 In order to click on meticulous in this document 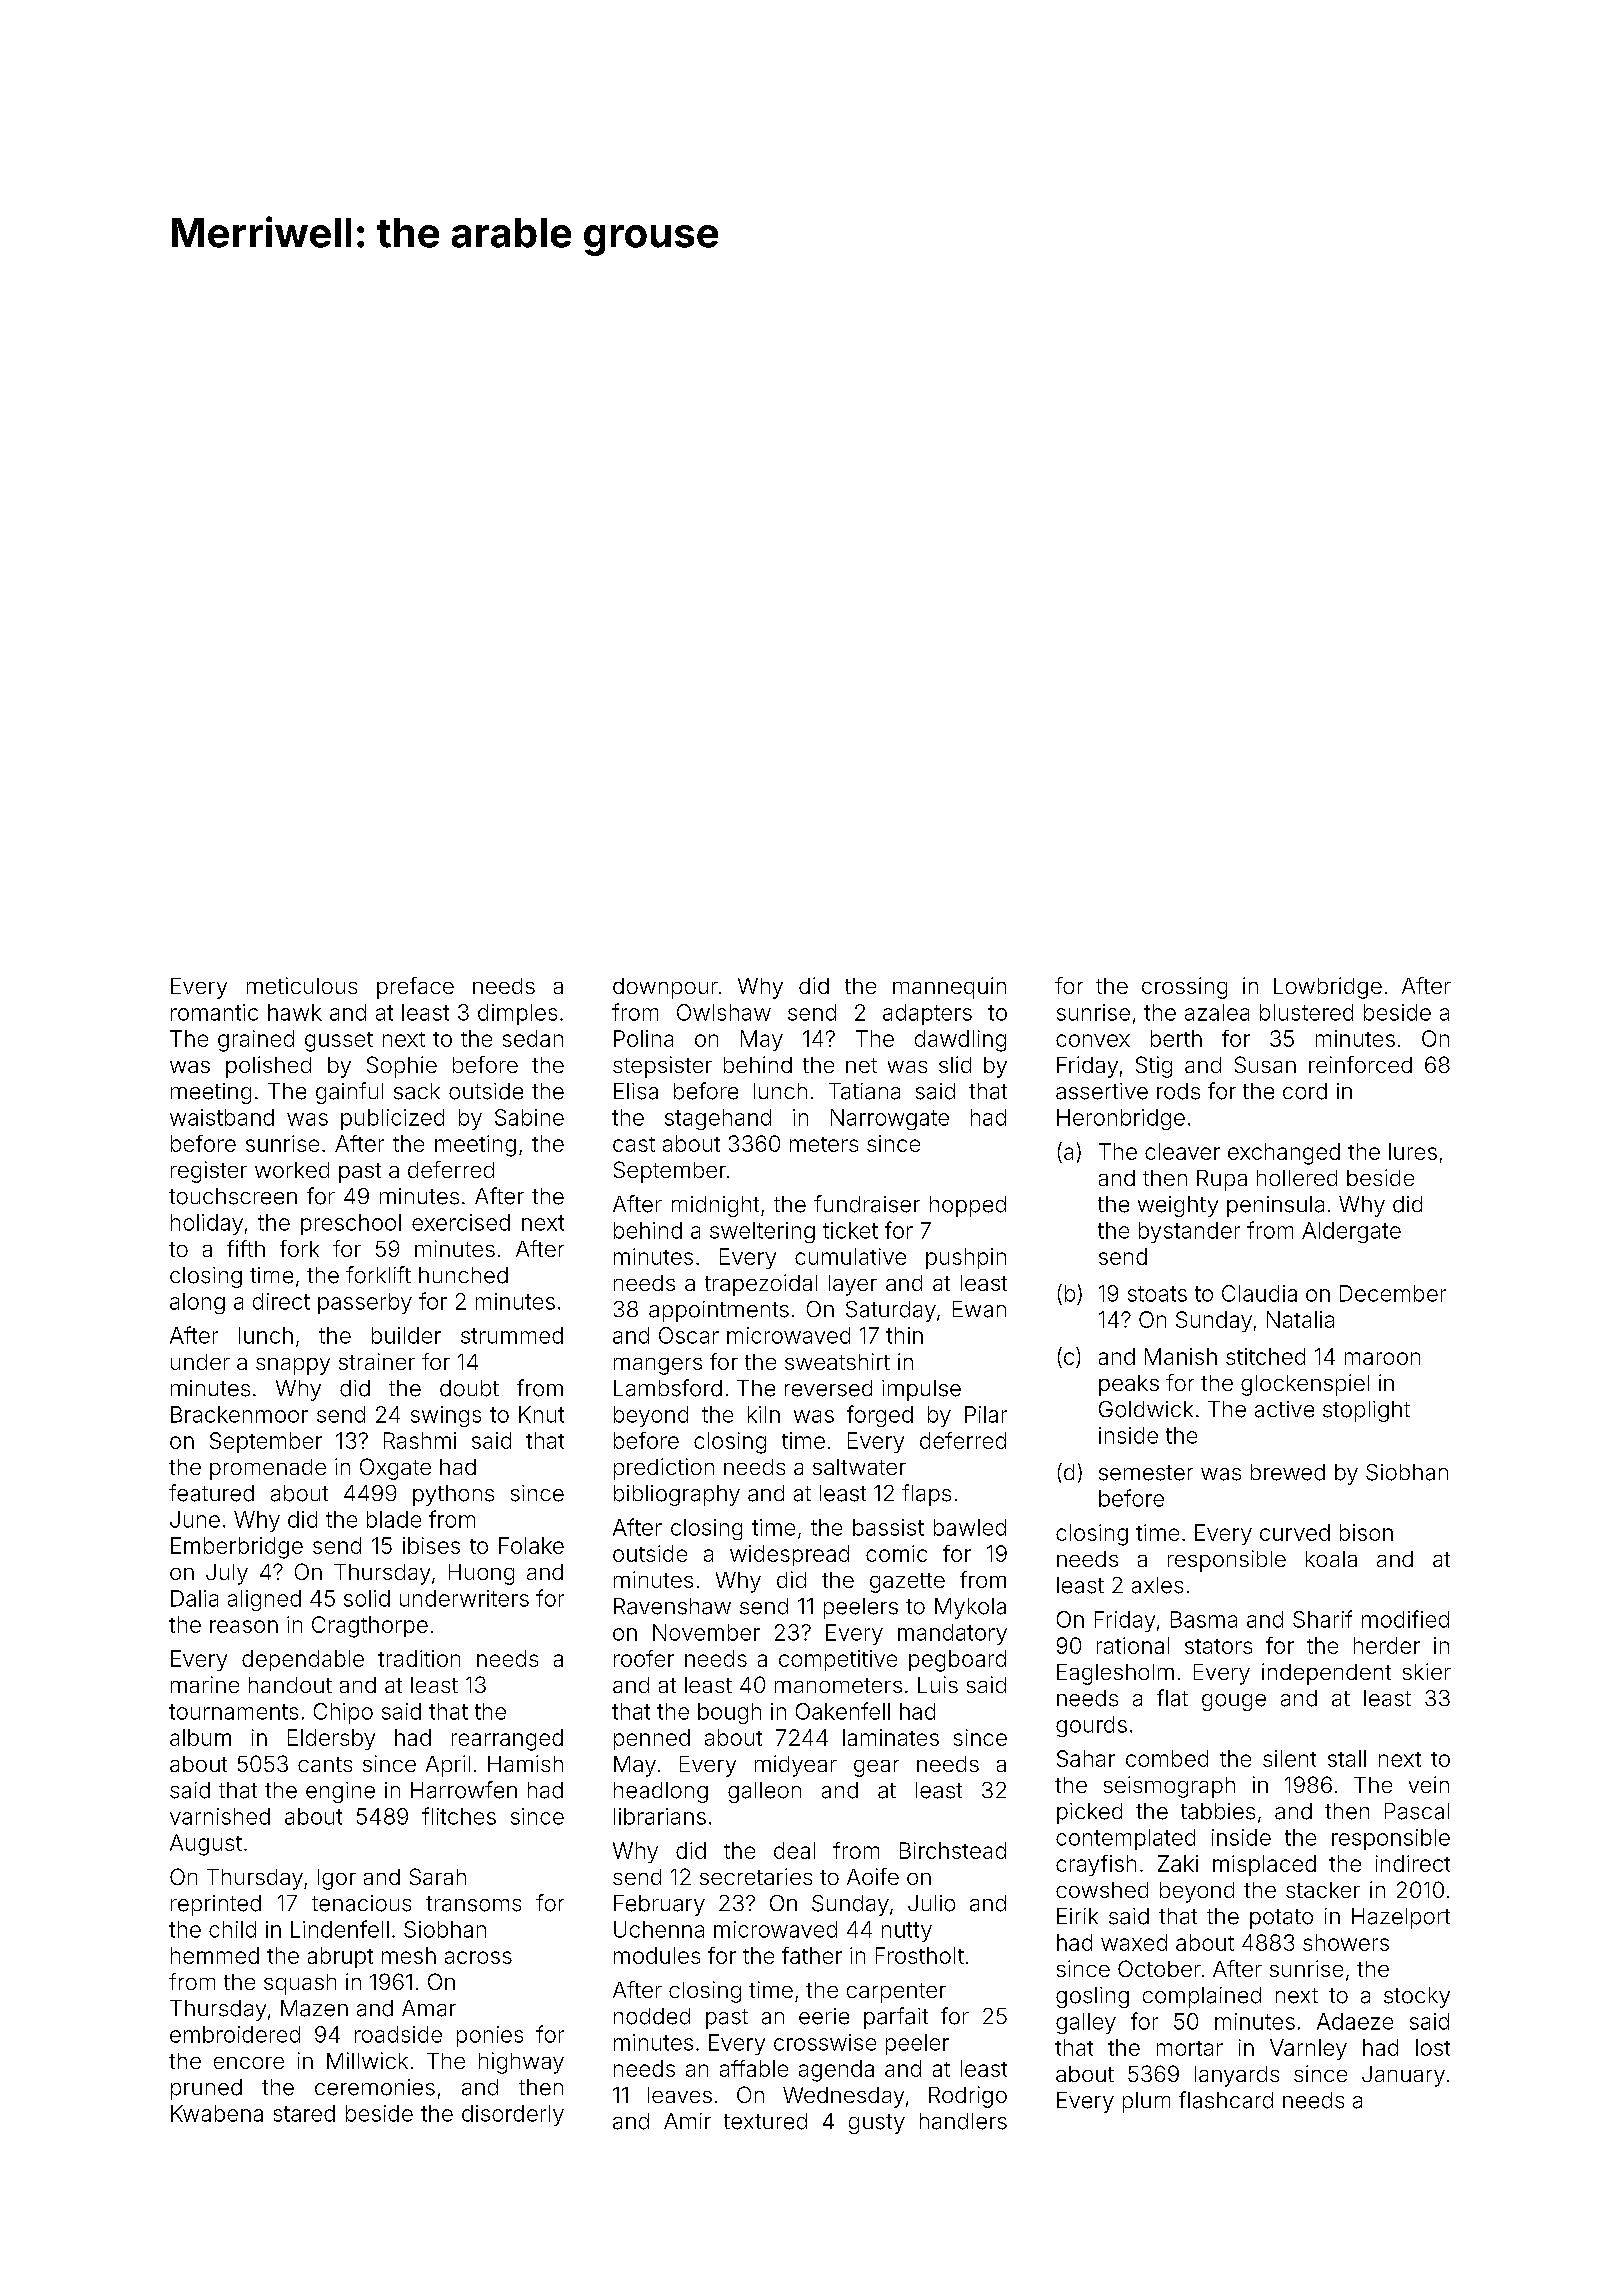, I will do `click(302, 985)`.
